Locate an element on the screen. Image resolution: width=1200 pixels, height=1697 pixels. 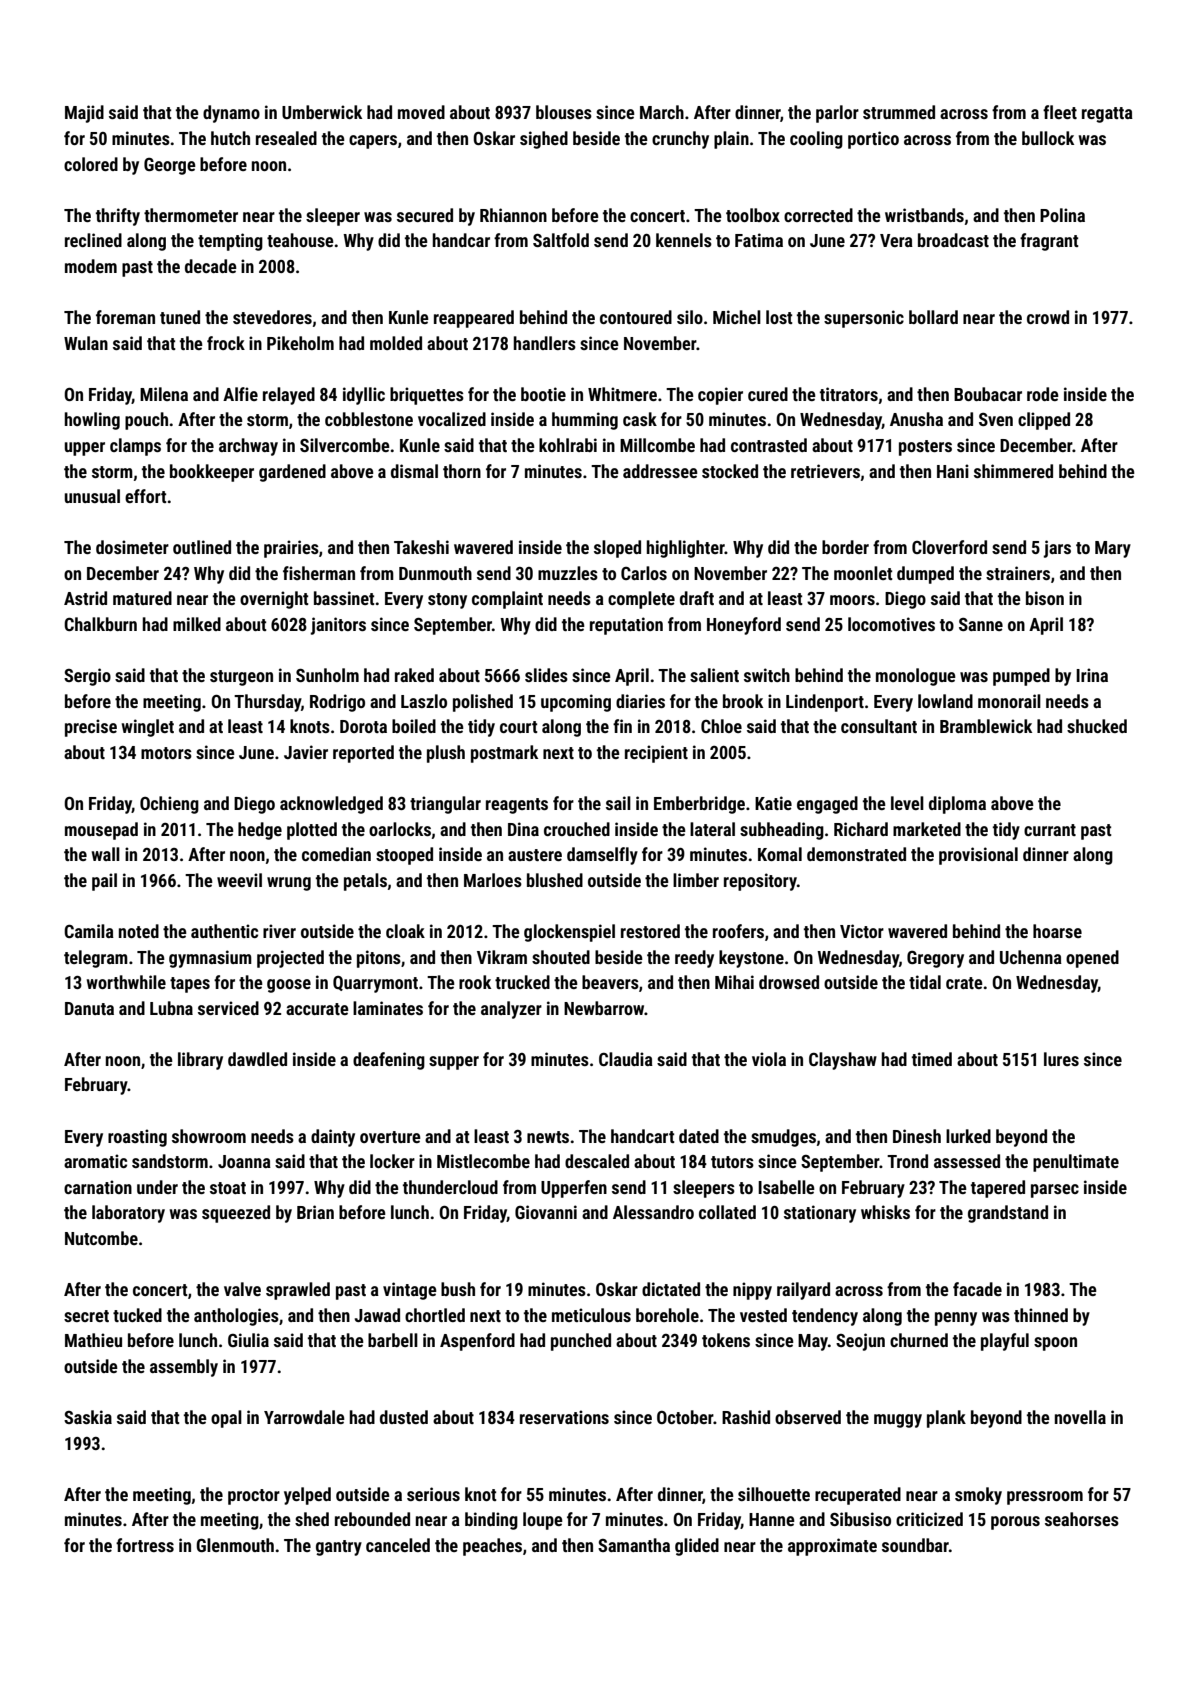
fleet is located at coordinates (1060, 112).
